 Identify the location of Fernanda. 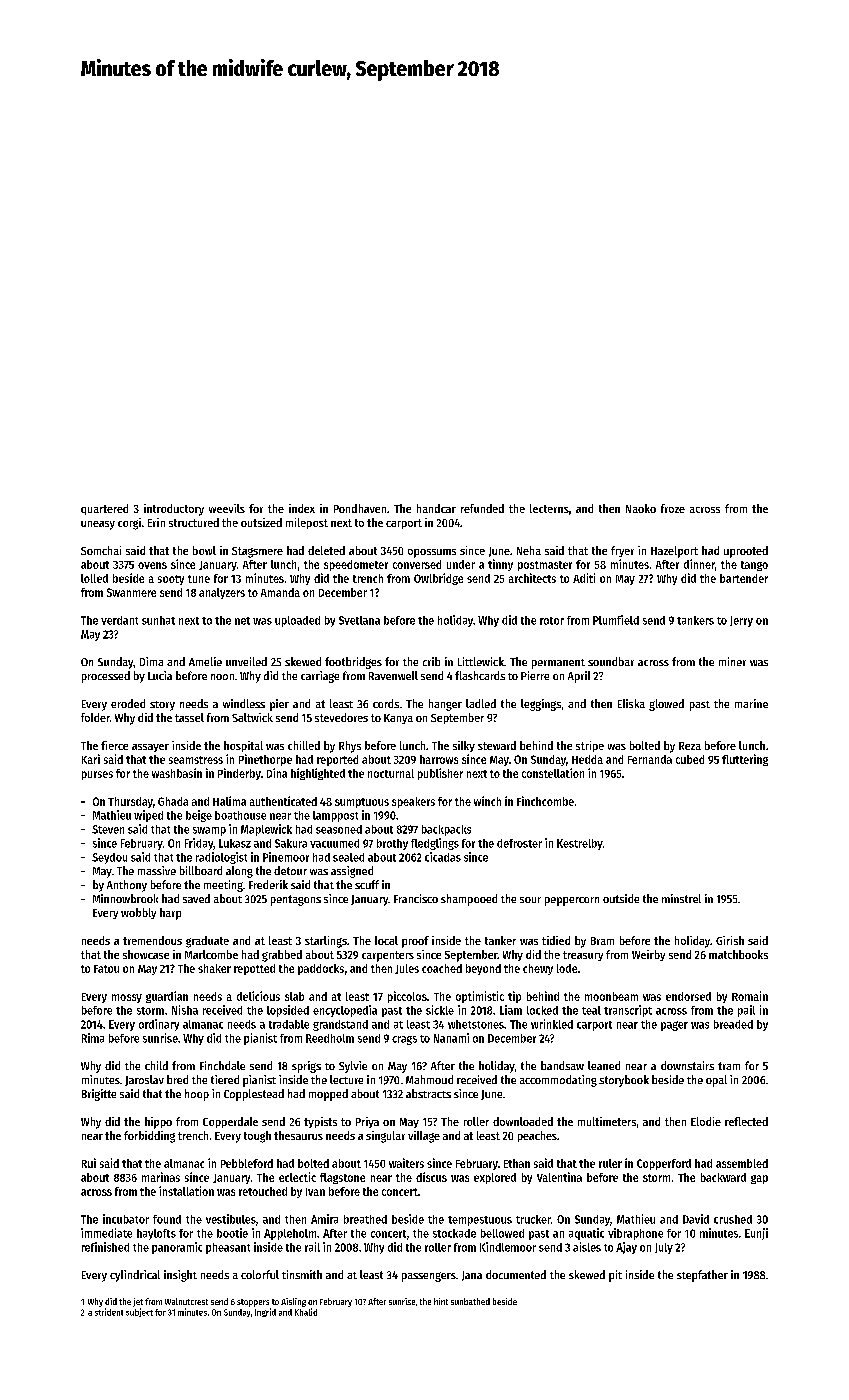
(650, 759).
